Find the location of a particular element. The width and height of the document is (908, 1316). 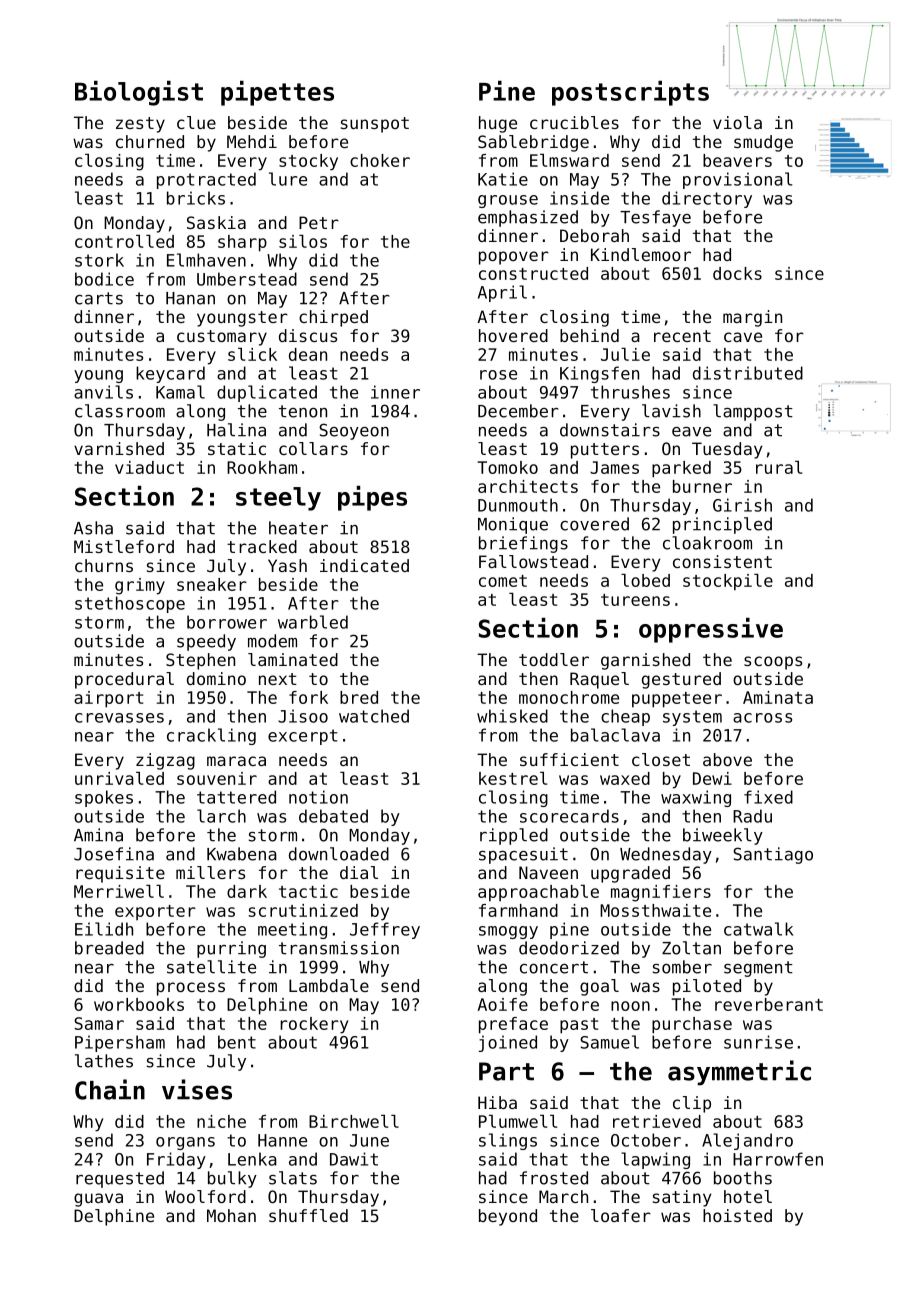

rippled is located at coordinates (514, 836).
